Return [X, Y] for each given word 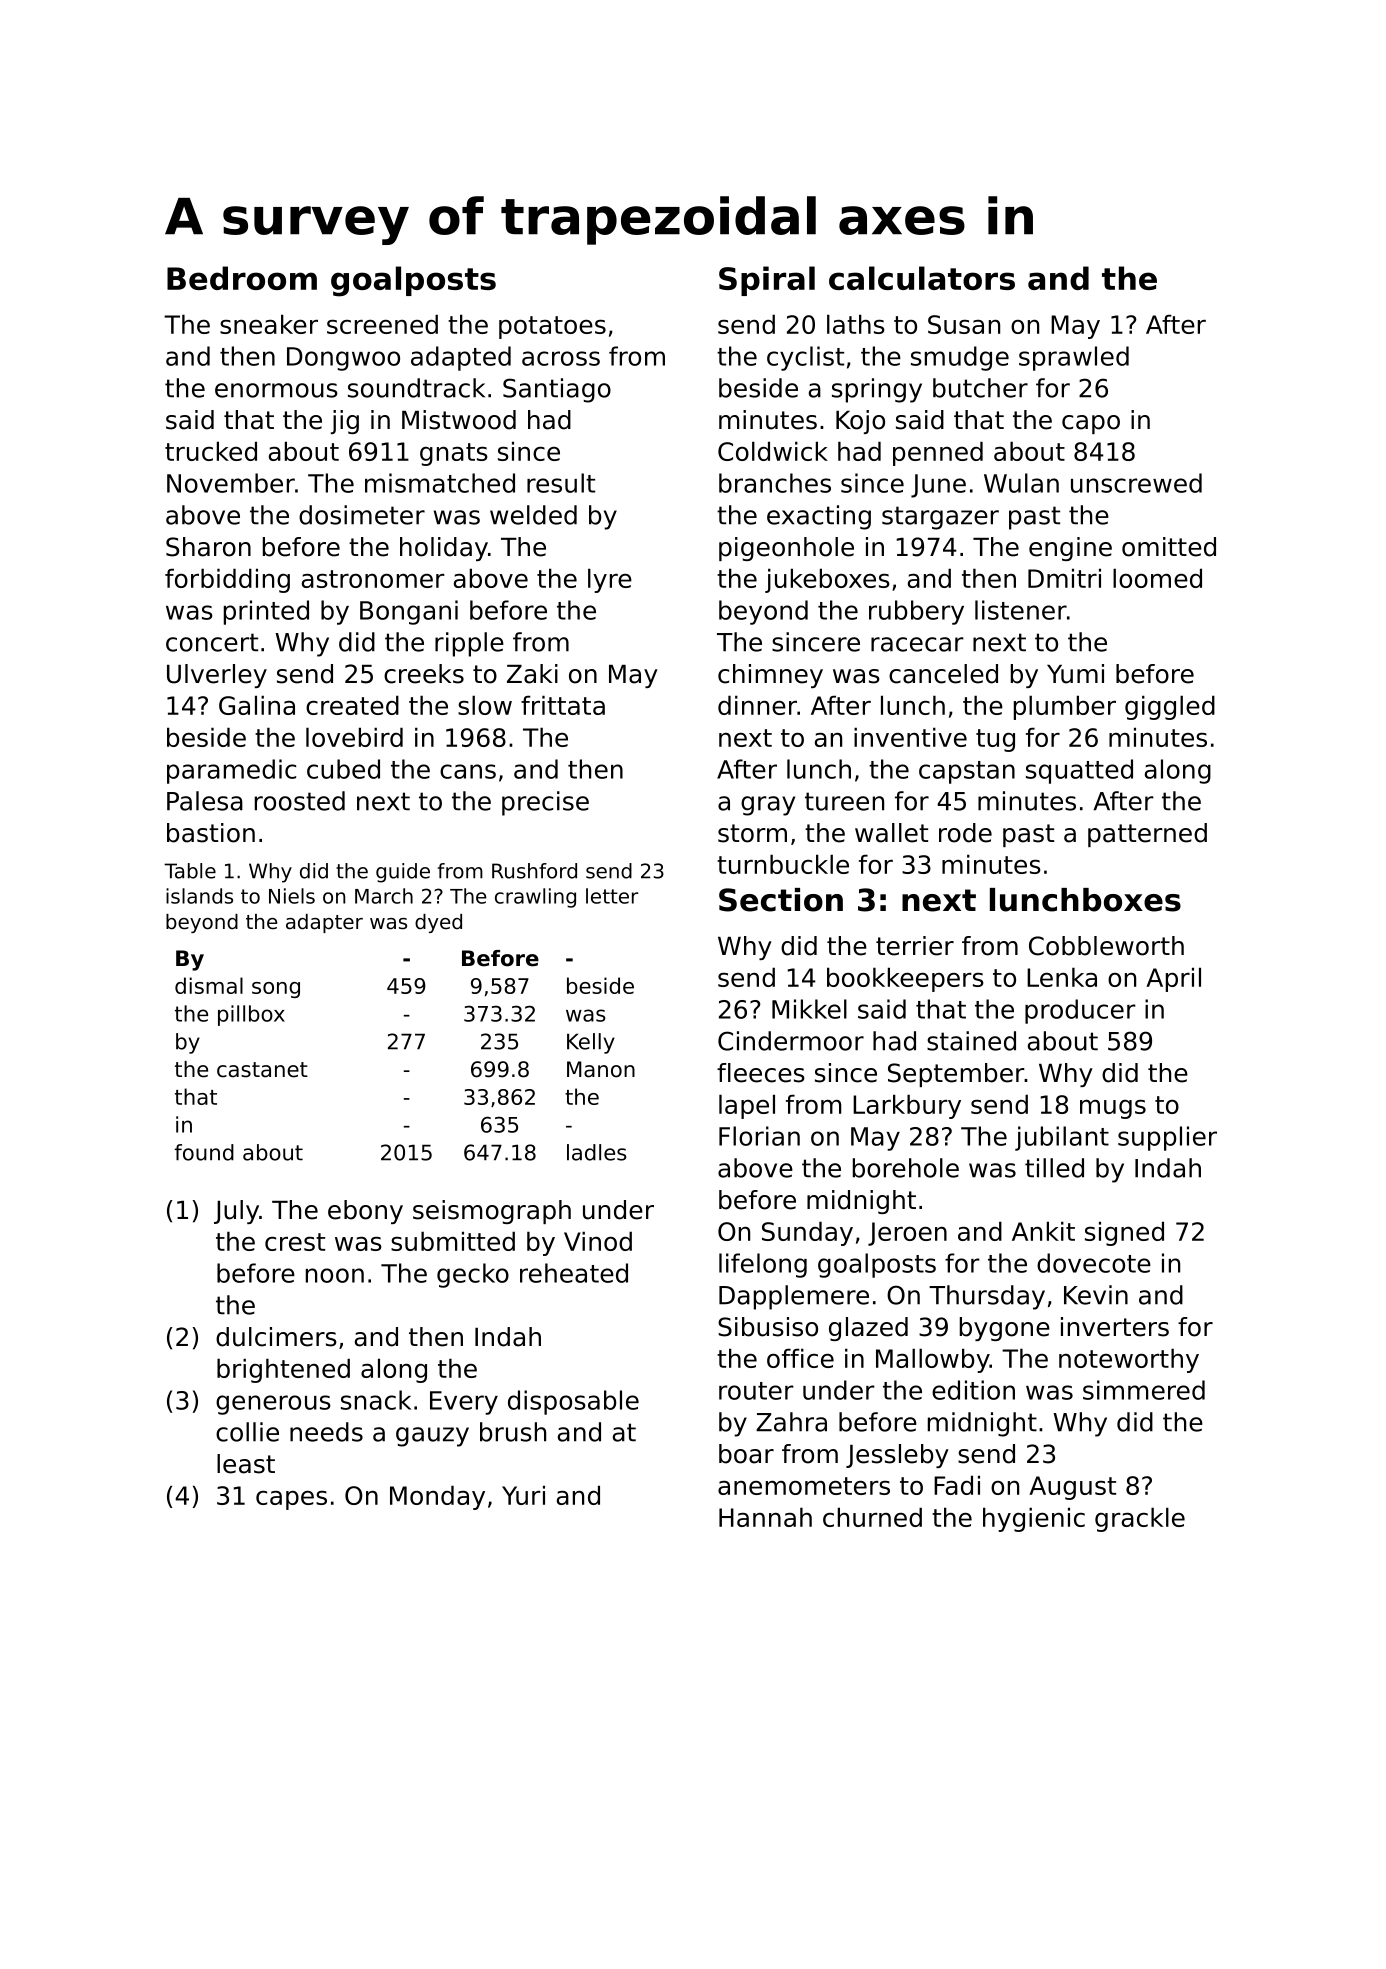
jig [345, 422]
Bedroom [242, 278]
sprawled [1074, 358]
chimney [770, 676]
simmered [1144, 1390]
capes [291, 1500]
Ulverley [217, 676]
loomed [1157, 578]
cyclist [805, 358]
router [756, 1391]
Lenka [1062, 977]
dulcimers [276, 1337]
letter [612, 896]
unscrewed [1136, 483]
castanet [262, 1070]
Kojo [860, 422]
